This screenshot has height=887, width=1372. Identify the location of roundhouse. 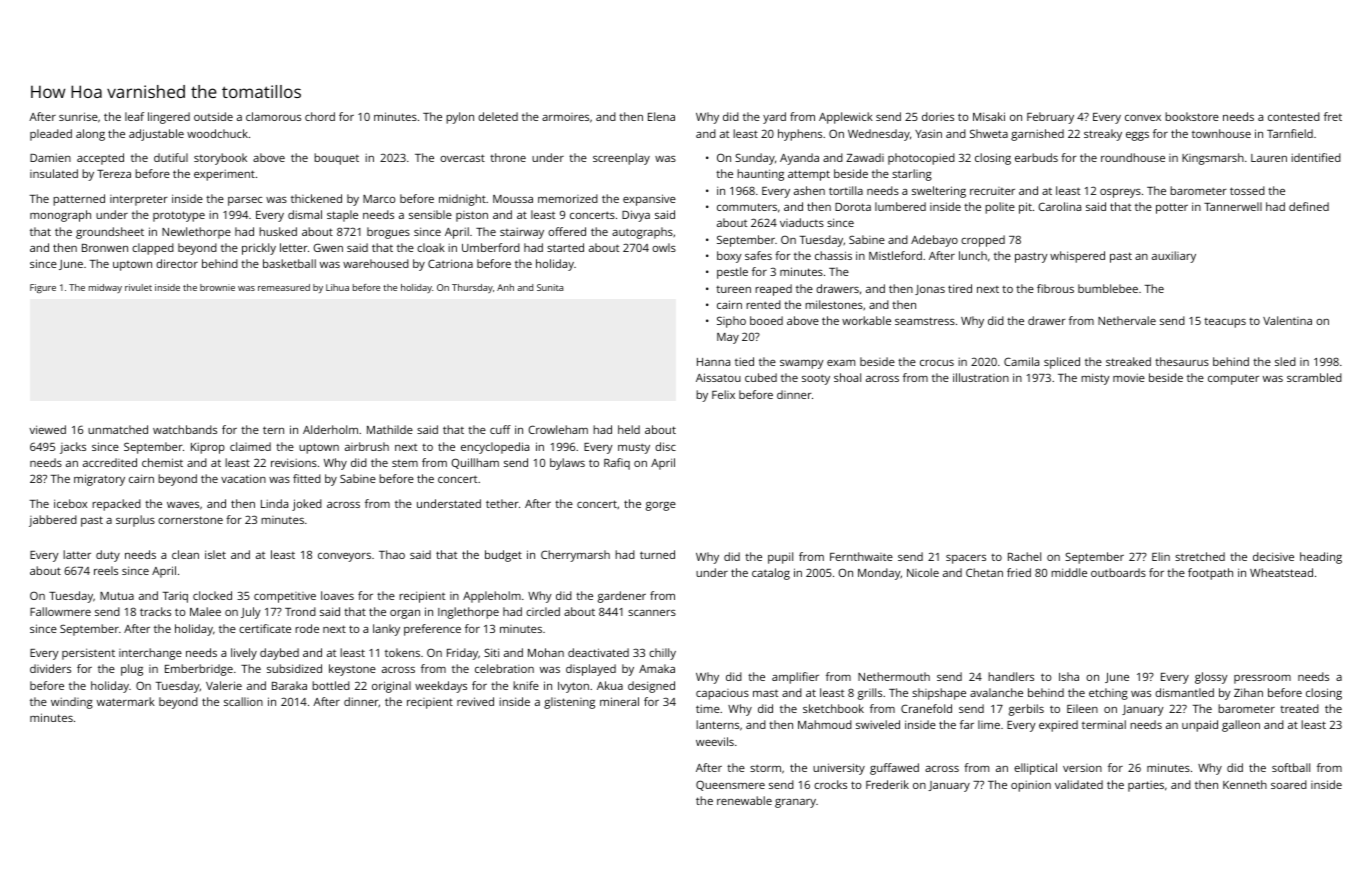
(1133, 157).
